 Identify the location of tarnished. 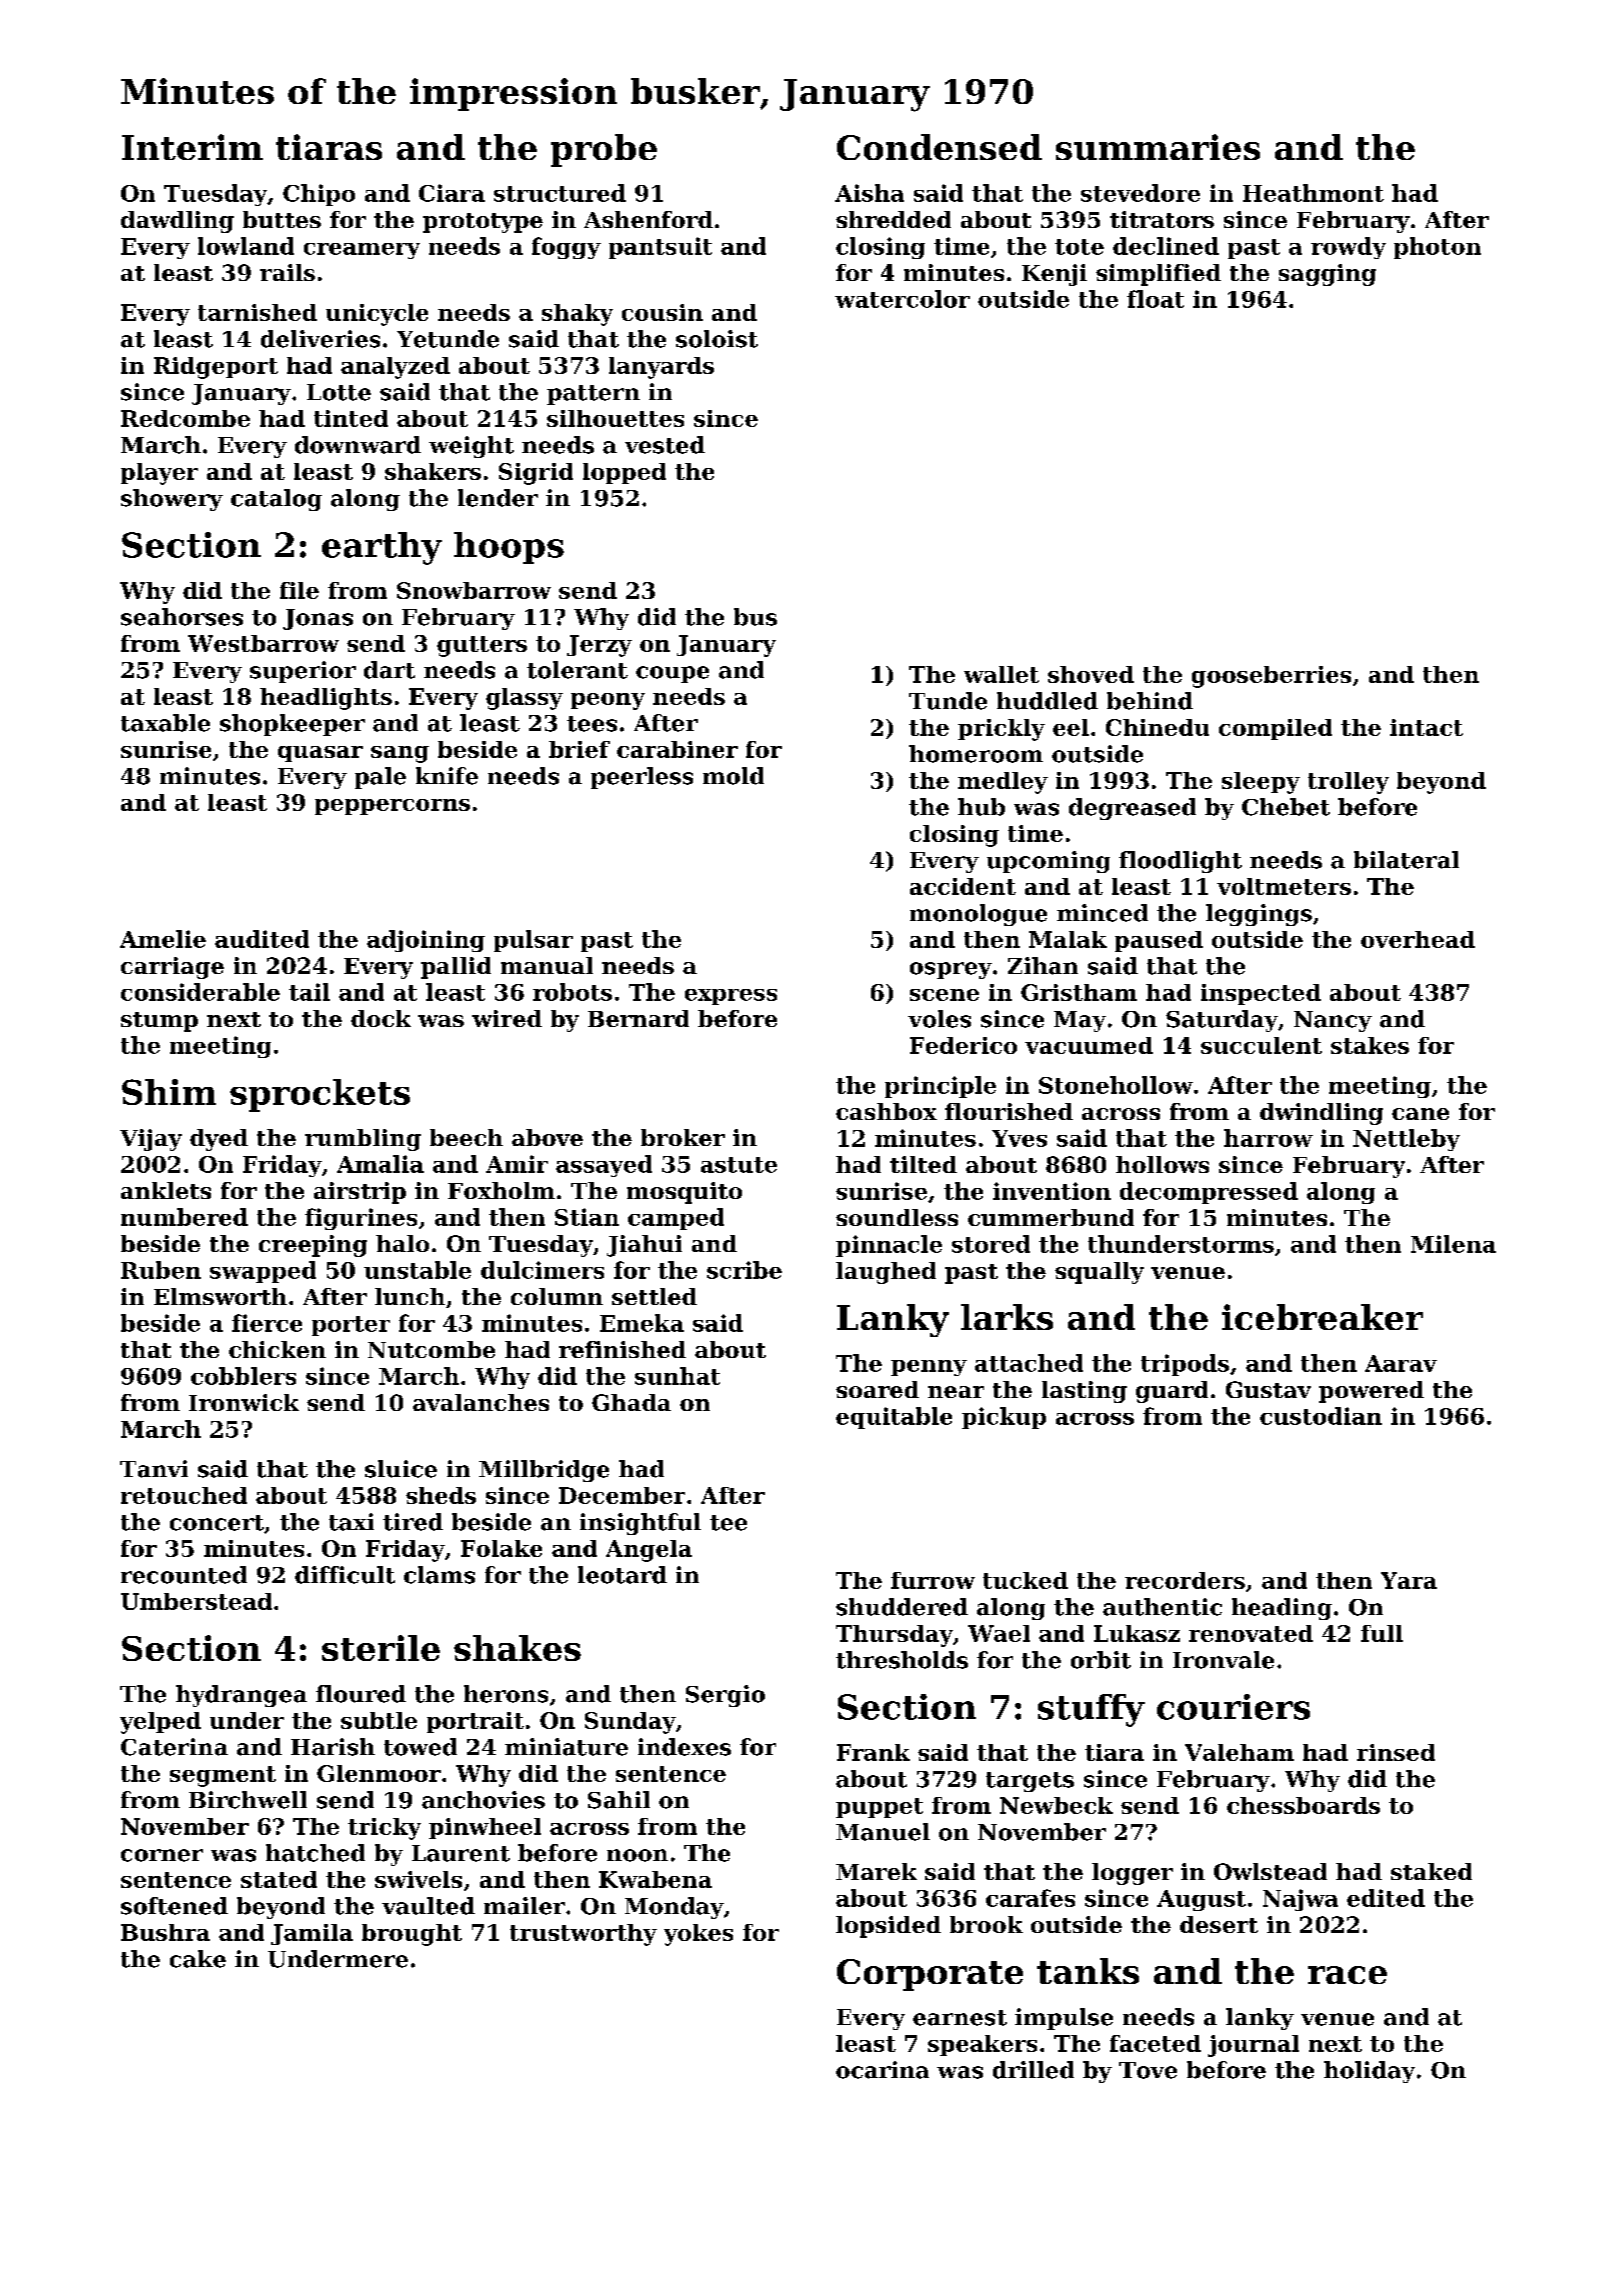
(257, 312).
